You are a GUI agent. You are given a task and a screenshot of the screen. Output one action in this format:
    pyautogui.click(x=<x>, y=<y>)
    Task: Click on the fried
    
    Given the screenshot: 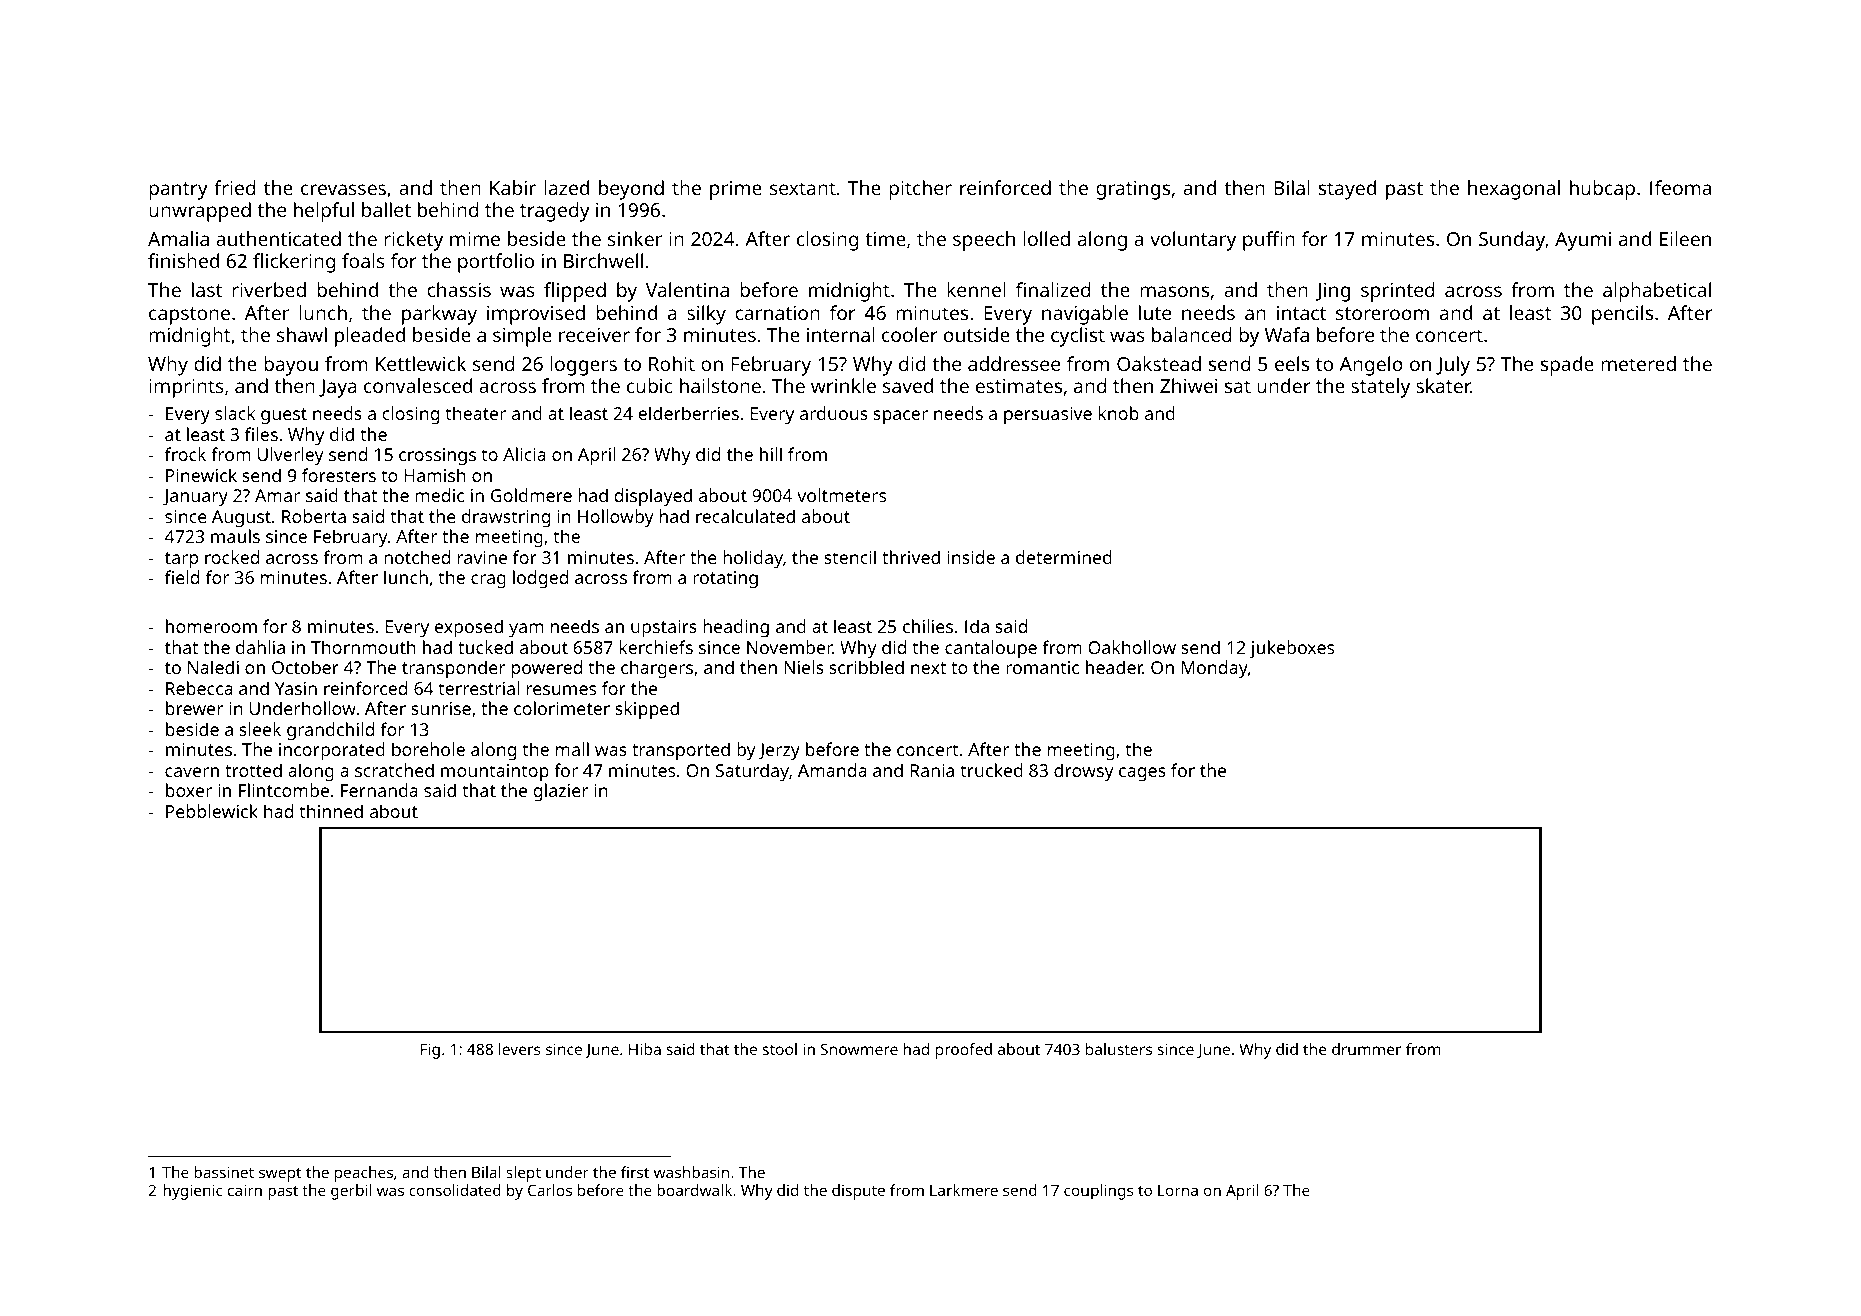 What is the action you would take?
    pyautogui.click(x=235, y=187)
